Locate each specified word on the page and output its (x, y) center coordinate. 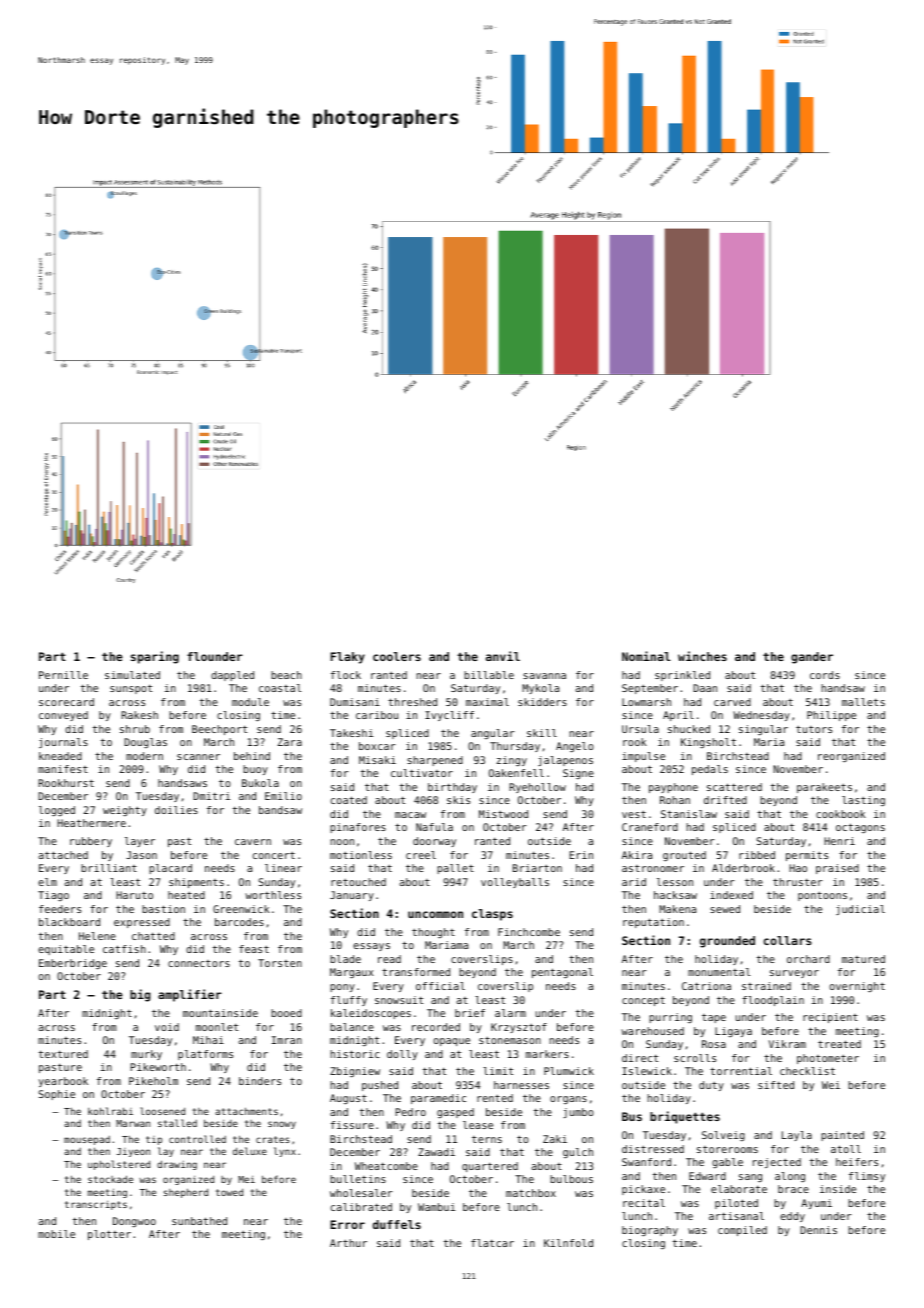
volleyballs (515, 883)
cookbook (841, 814)
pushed (380, 1086)
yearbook (63, 1082)
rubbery (91, 842)
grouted (684, 856)
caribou (377, 715)
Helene (97, 936)
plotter (109, 1235)
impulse (643, 757)
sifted (776, 1085)
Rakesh (139, 715)
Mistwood (503, 814)
